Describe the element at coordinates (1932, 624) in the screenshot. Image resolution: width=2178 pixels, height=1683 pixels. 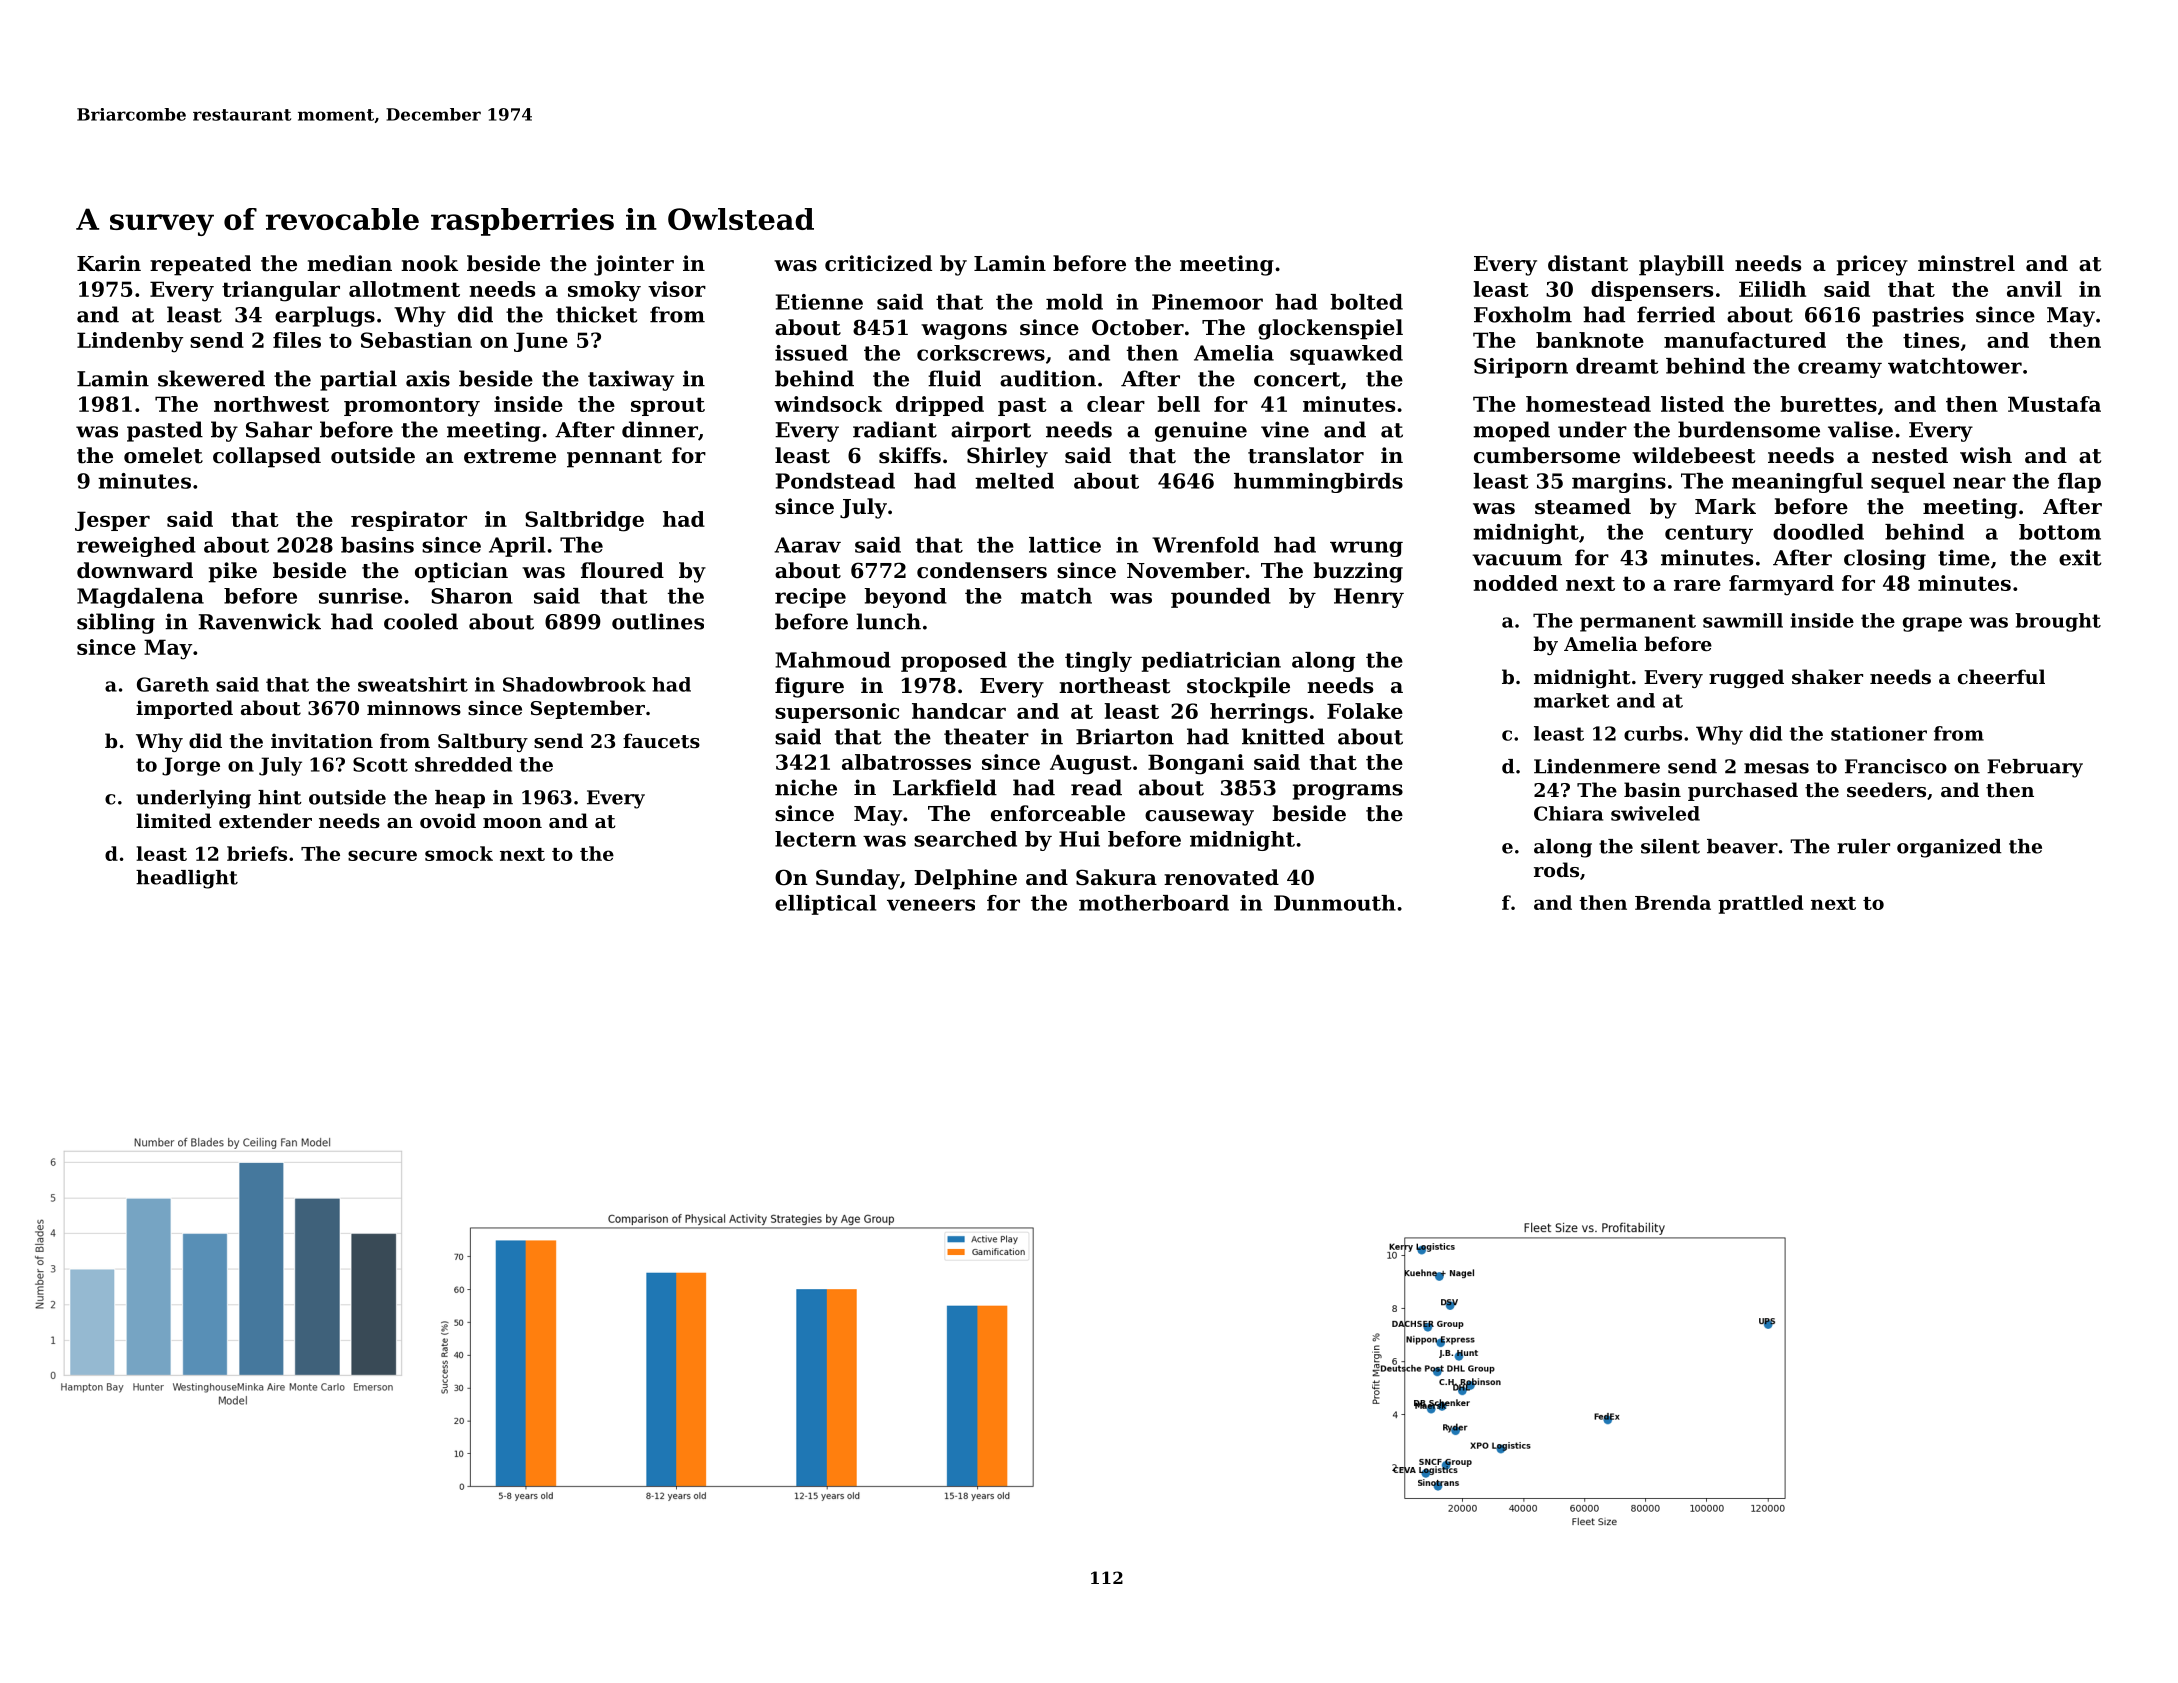
I see `grape` at that location.
